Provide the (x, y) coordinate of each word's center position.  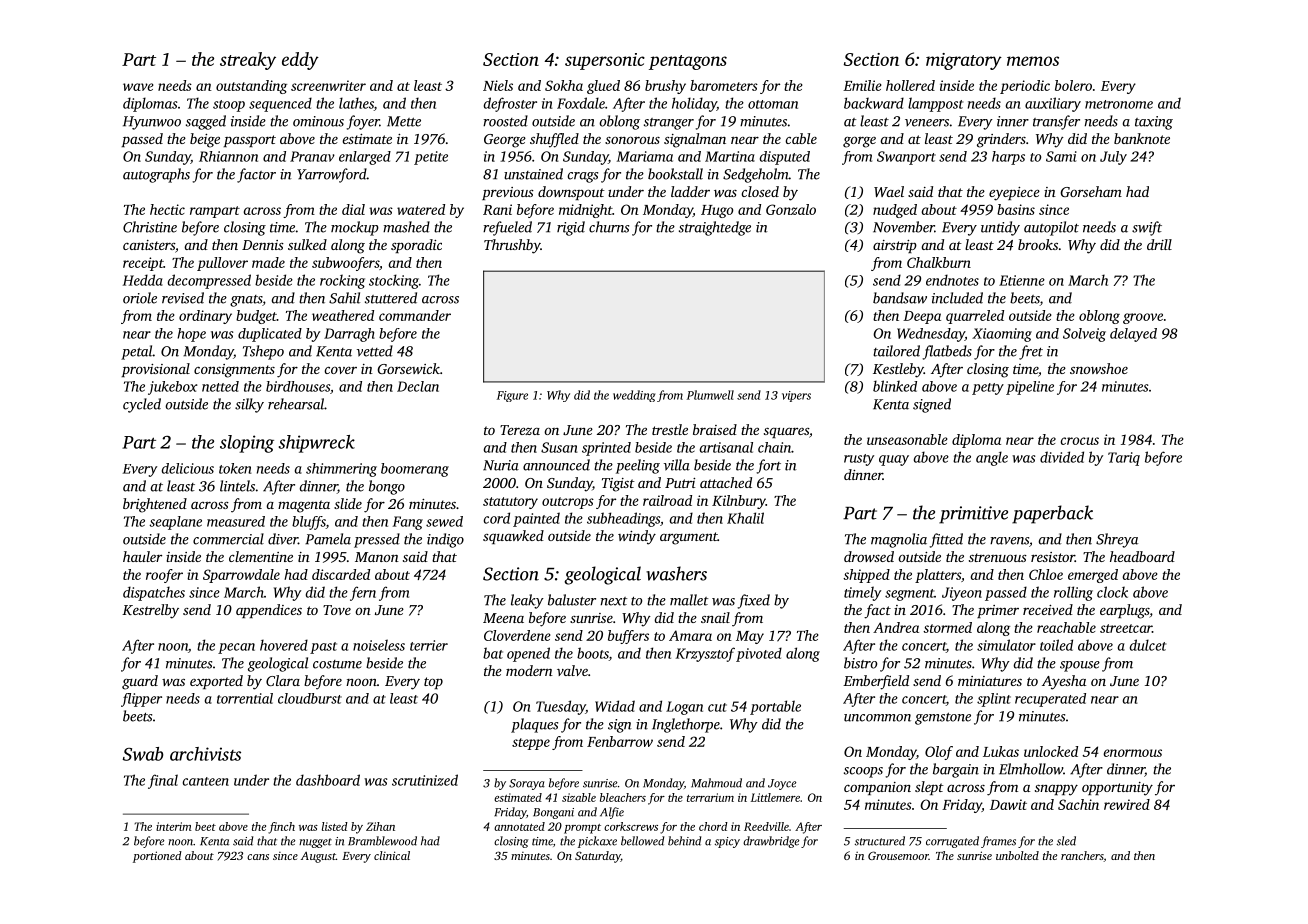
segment (909, 595)
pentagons (688, 62)
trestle (670, 429)
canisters (149, 245)
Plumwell (710, 395)
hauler (142, 556)
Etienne (1022, 280)
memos (1033, 61)
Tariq (1124, 459)
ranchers (1082, 856)
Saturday (598, 857)
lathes (356, 104)
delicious (188, 468)
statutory (510, 503)
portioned (157, 857)
